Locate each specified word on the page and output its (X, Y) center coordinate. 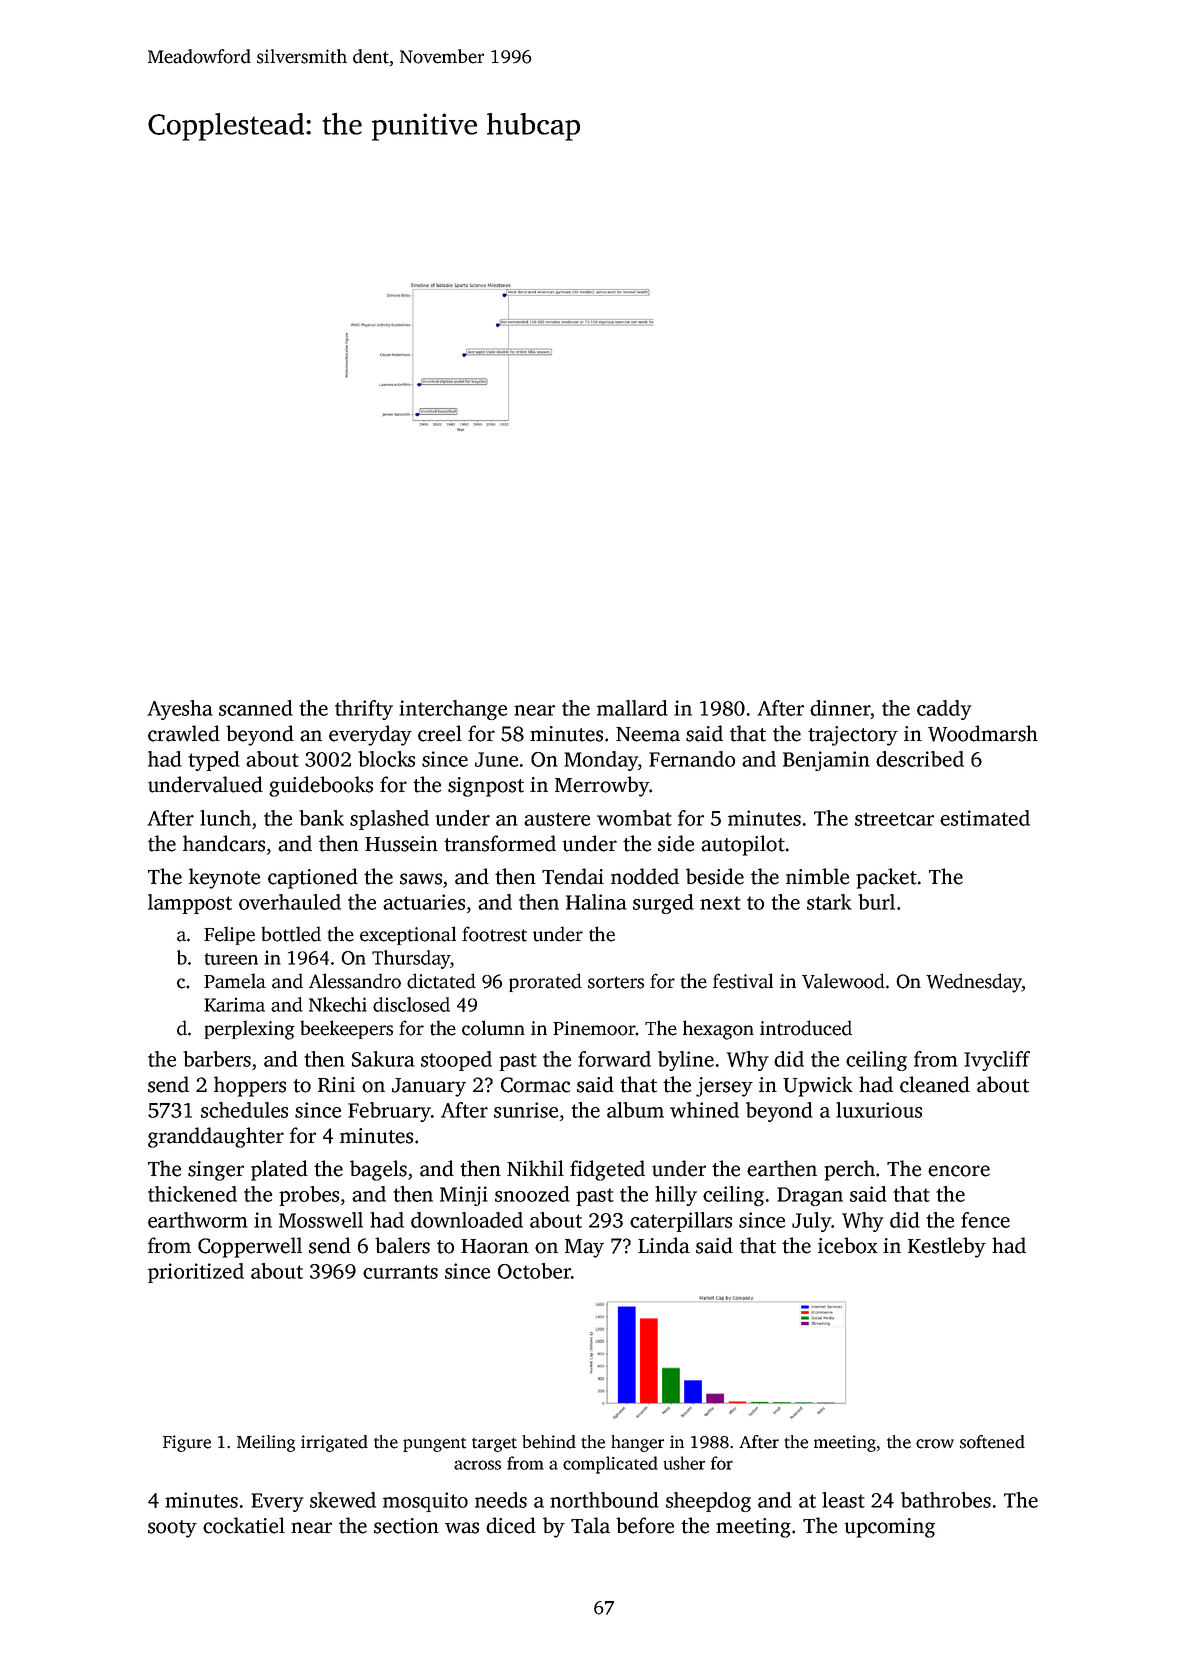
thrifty (364, 710)
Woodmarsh (983, 733)
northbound (604, 1500)
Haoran (495, 1246)
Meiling (266, 1443)
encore (959, 1171)
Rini (336, 1085)
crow (935, 1444)
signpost (486, 787)
